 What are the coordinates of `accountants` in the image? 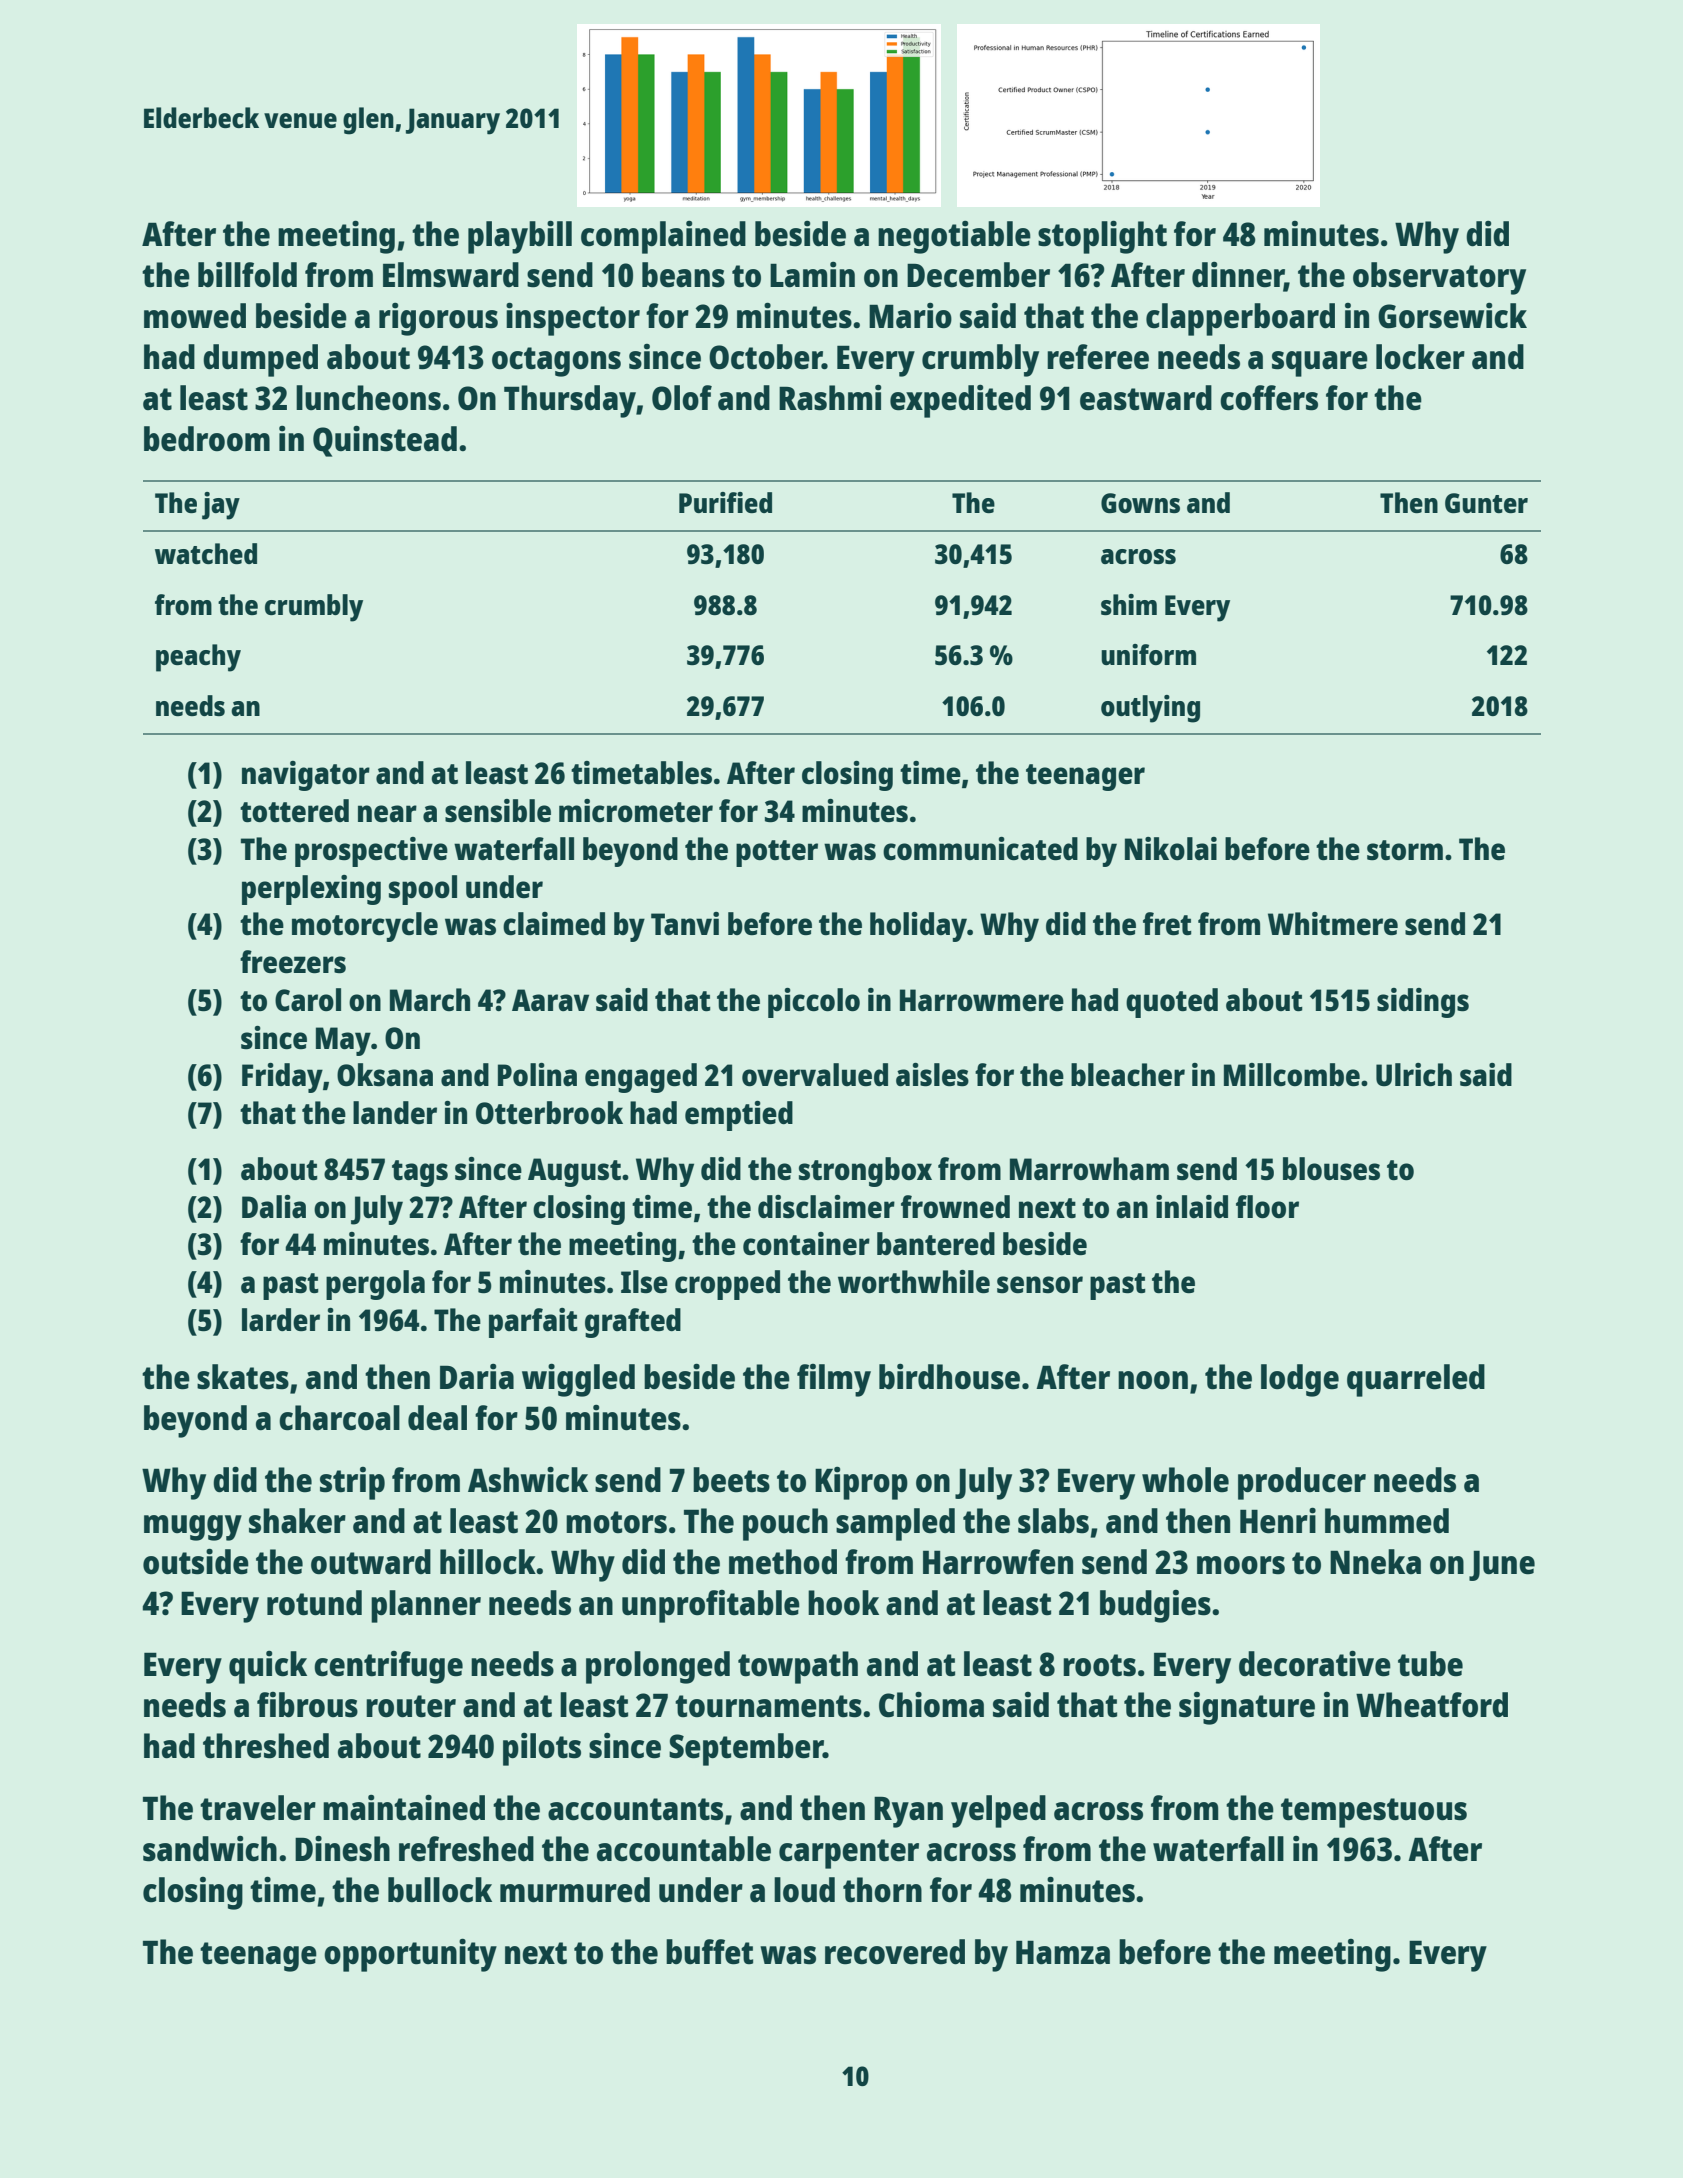 It's located at (635, 1809).
